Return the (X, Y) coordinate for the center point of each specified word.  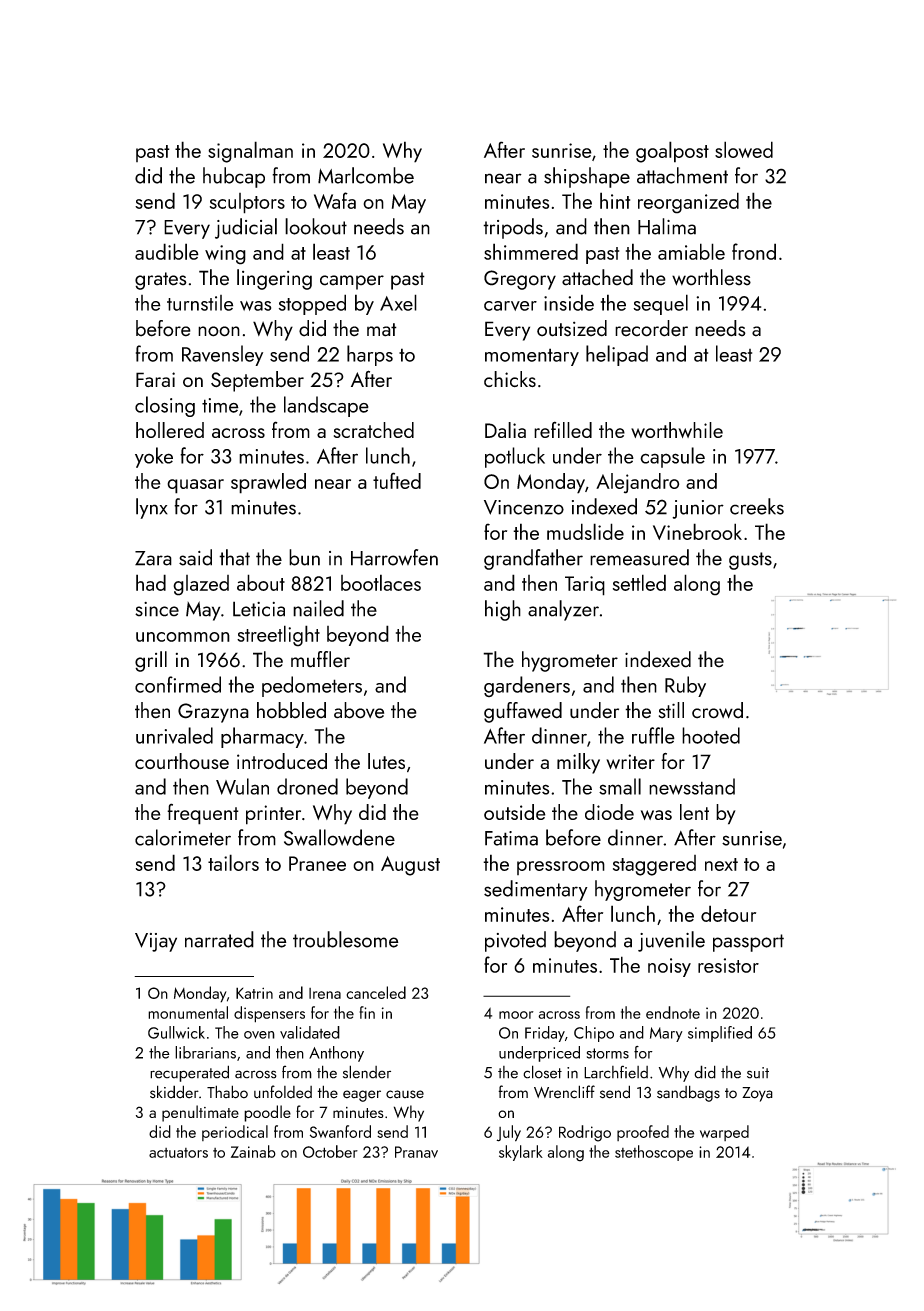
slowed (744, 149)
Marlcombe (366, 175)
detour (728, 913)
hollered (170, 430)
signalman (250, 152)
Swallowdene (339, 837)
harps (370, 355)
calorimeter (183, 837)
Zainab (253, 1151)
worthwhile (677, 430)
